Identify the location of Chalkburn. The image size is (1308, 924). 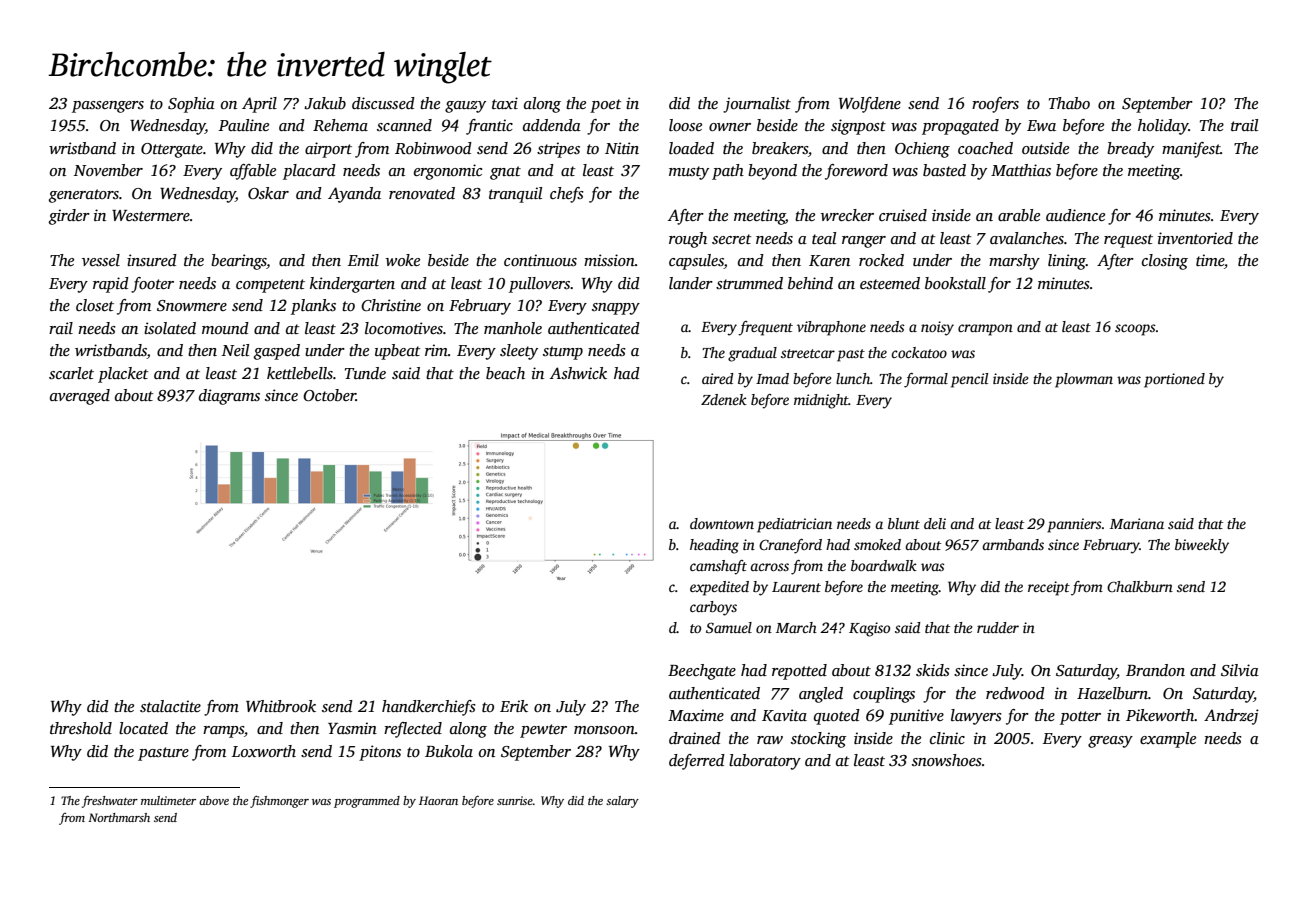
(1140, 586).
